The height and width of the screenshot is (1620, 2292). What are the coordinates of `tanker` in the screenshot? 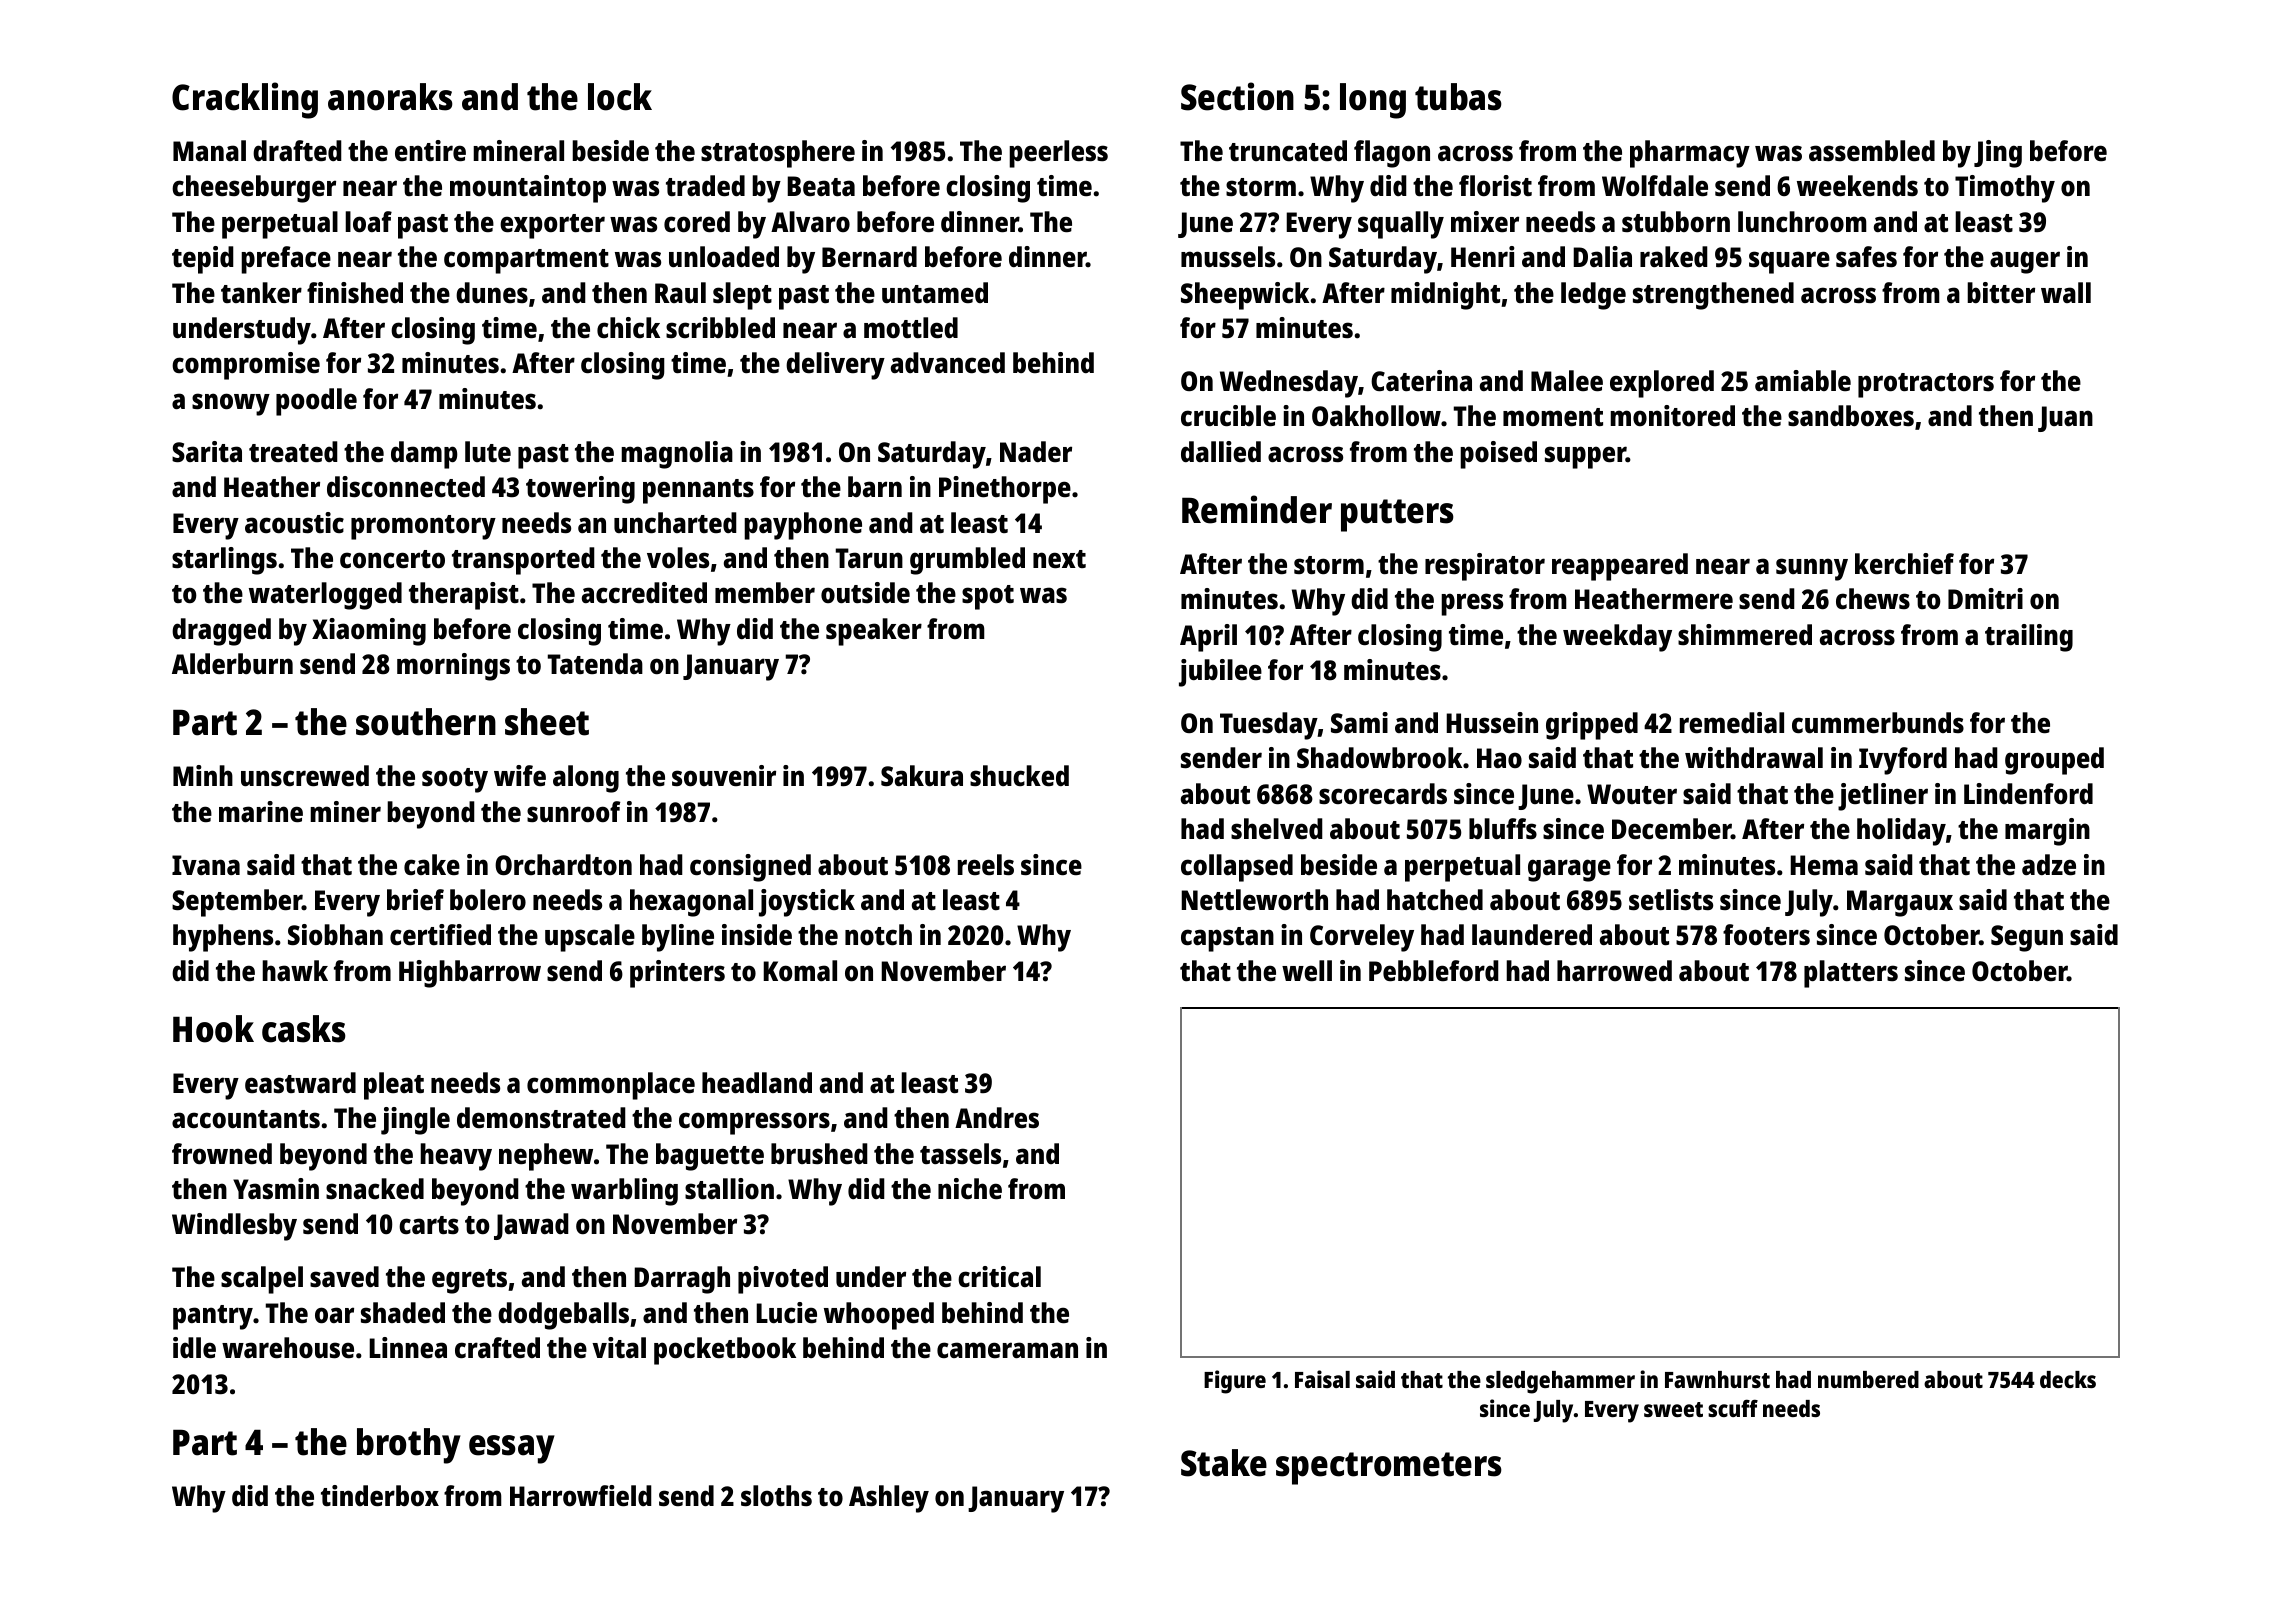 It's located at (261, 293).
